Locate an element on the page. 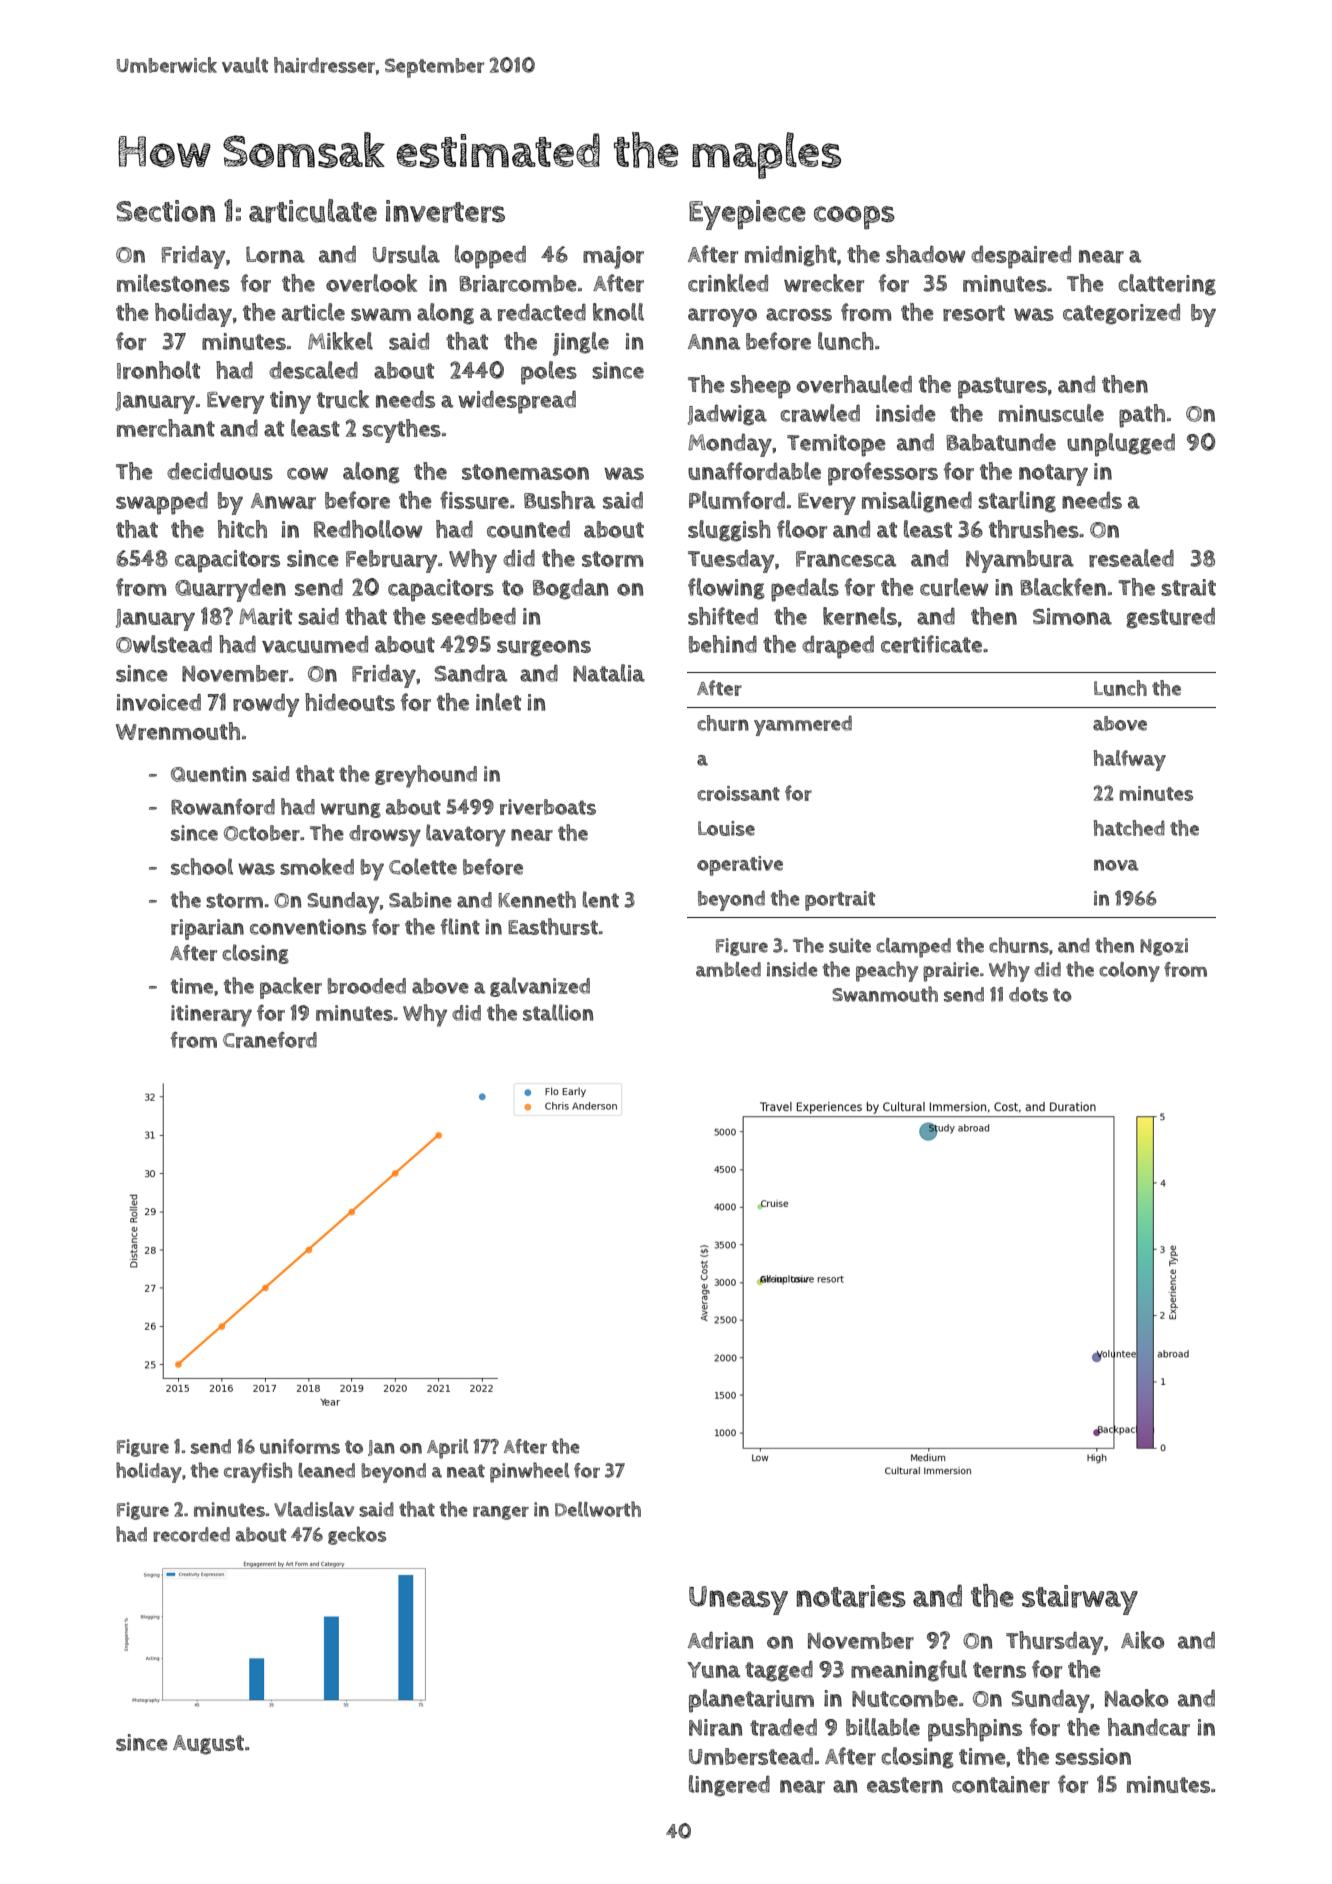 This page has height=1884, width=1332. geckos is located at coordinates (357, 1535).
